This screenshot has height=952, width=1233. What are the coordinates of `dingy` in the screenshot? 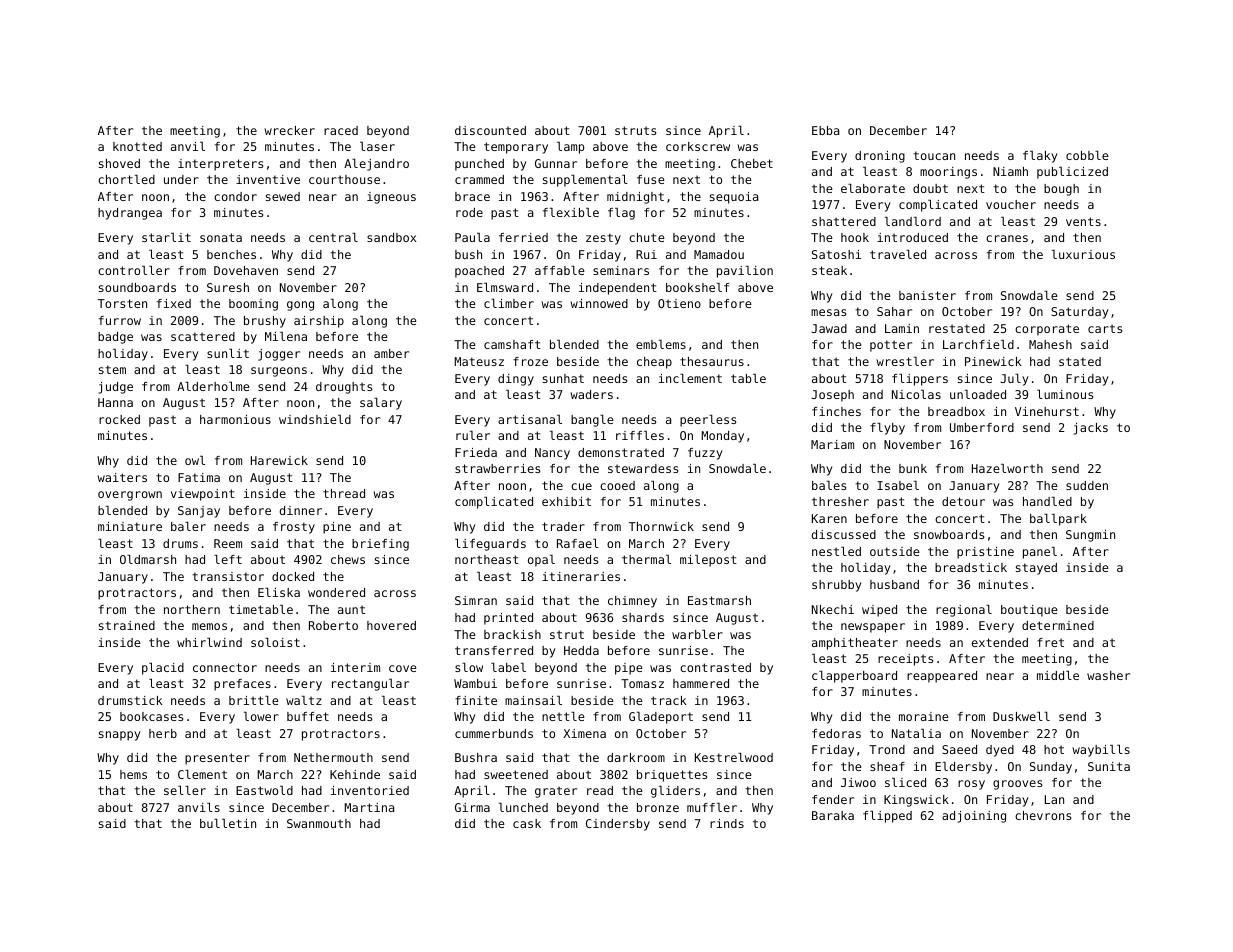 It's located at (516, 380).
